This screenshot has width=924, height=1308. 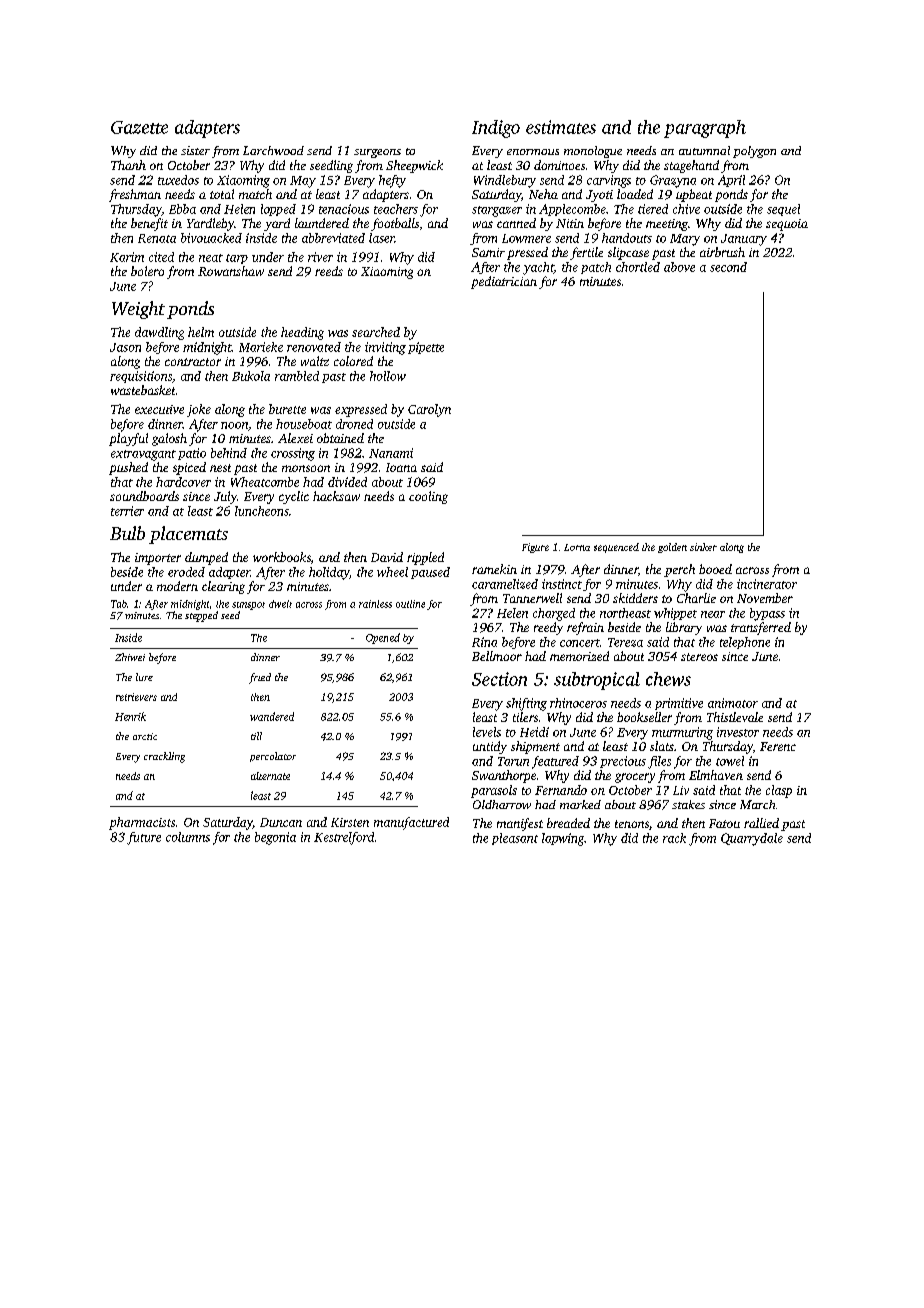 What do you see at coordinates (275, 838) in the screenshot?
I see `begonia` at bounding box center [275, 838].
